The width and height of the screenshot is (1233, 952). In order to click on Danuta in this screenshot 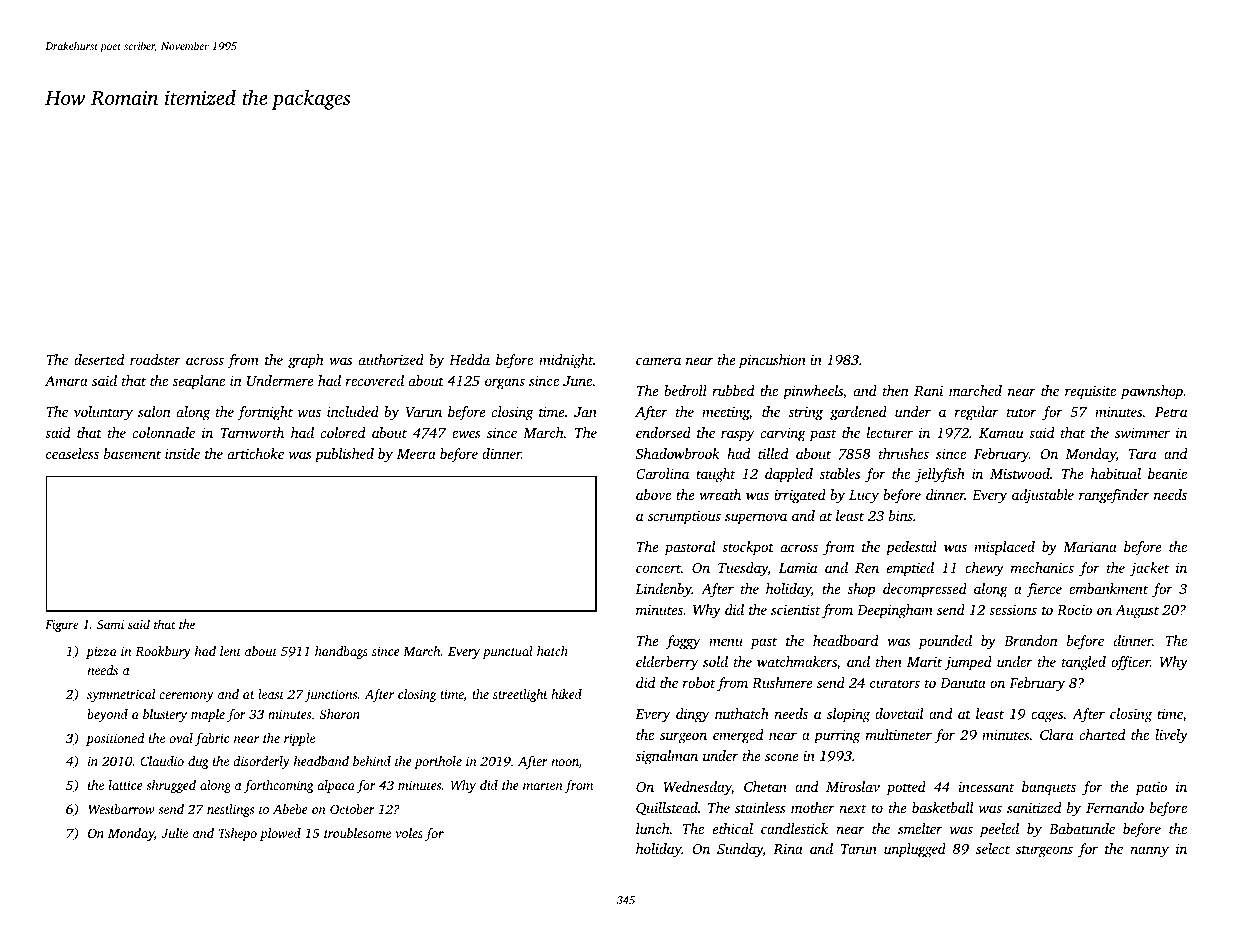, I will do `click(963, 683)`.
